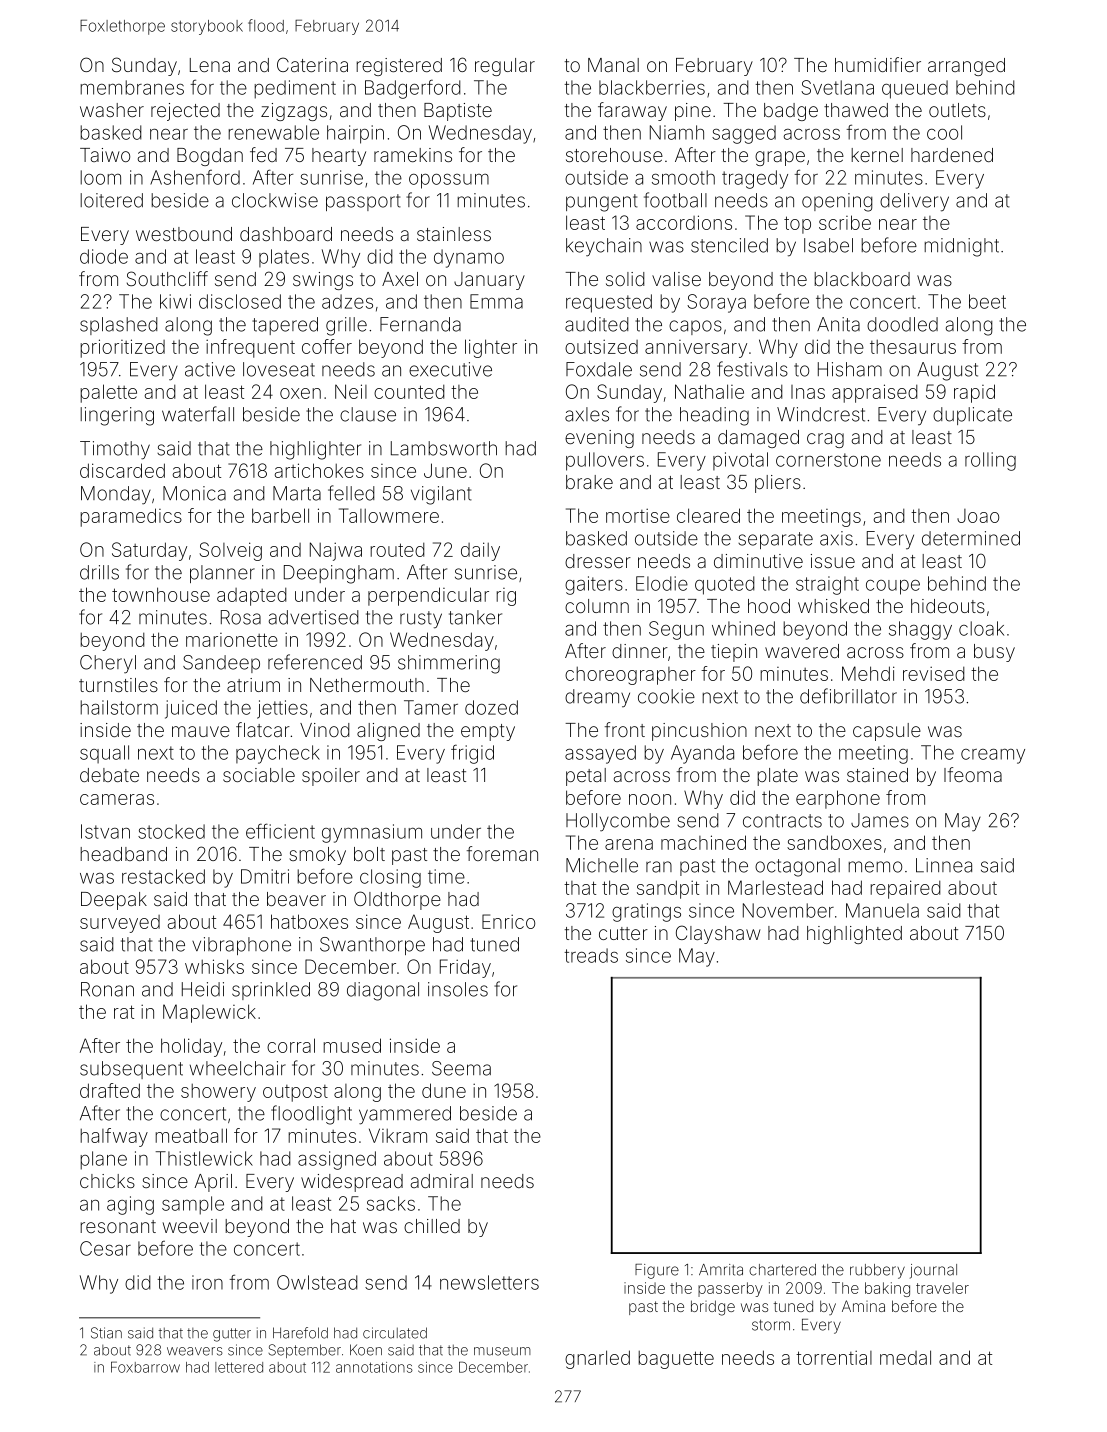  Describe the element at coordinates (677, 132) in the image. I see `Niamh` at that location.
